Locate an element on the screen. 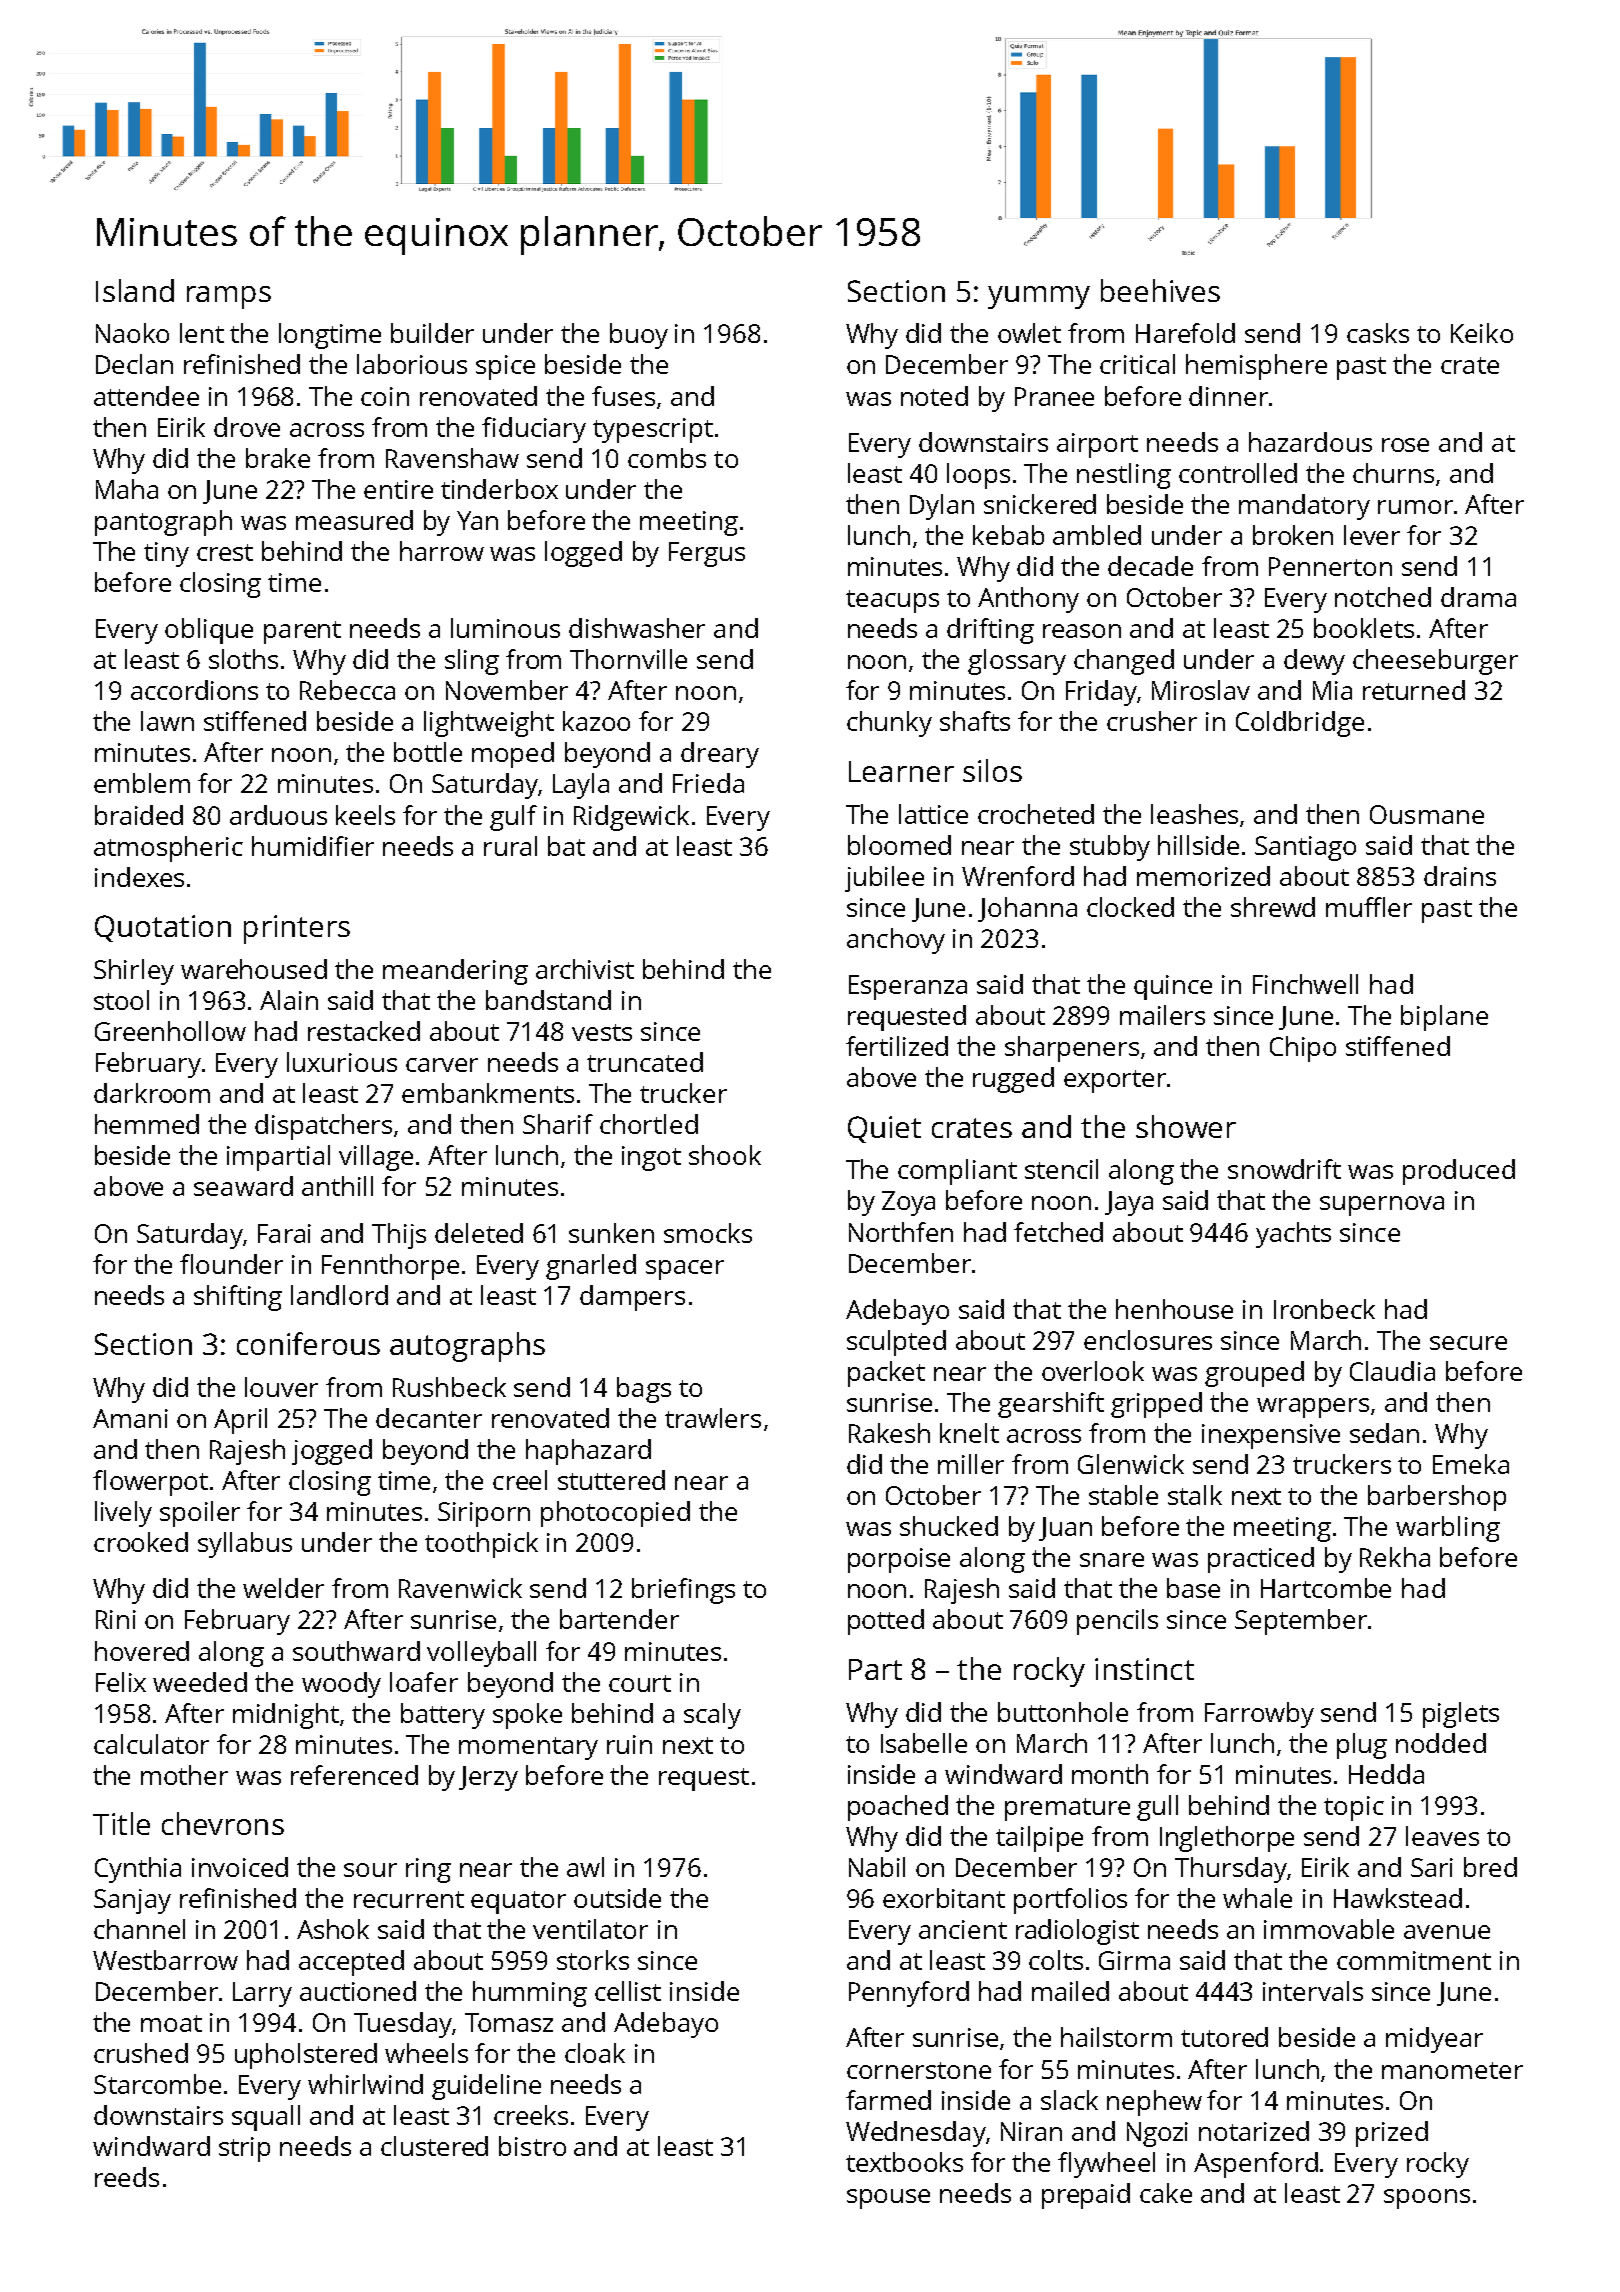  Ousmane is located at coordinates (1427, 814).
